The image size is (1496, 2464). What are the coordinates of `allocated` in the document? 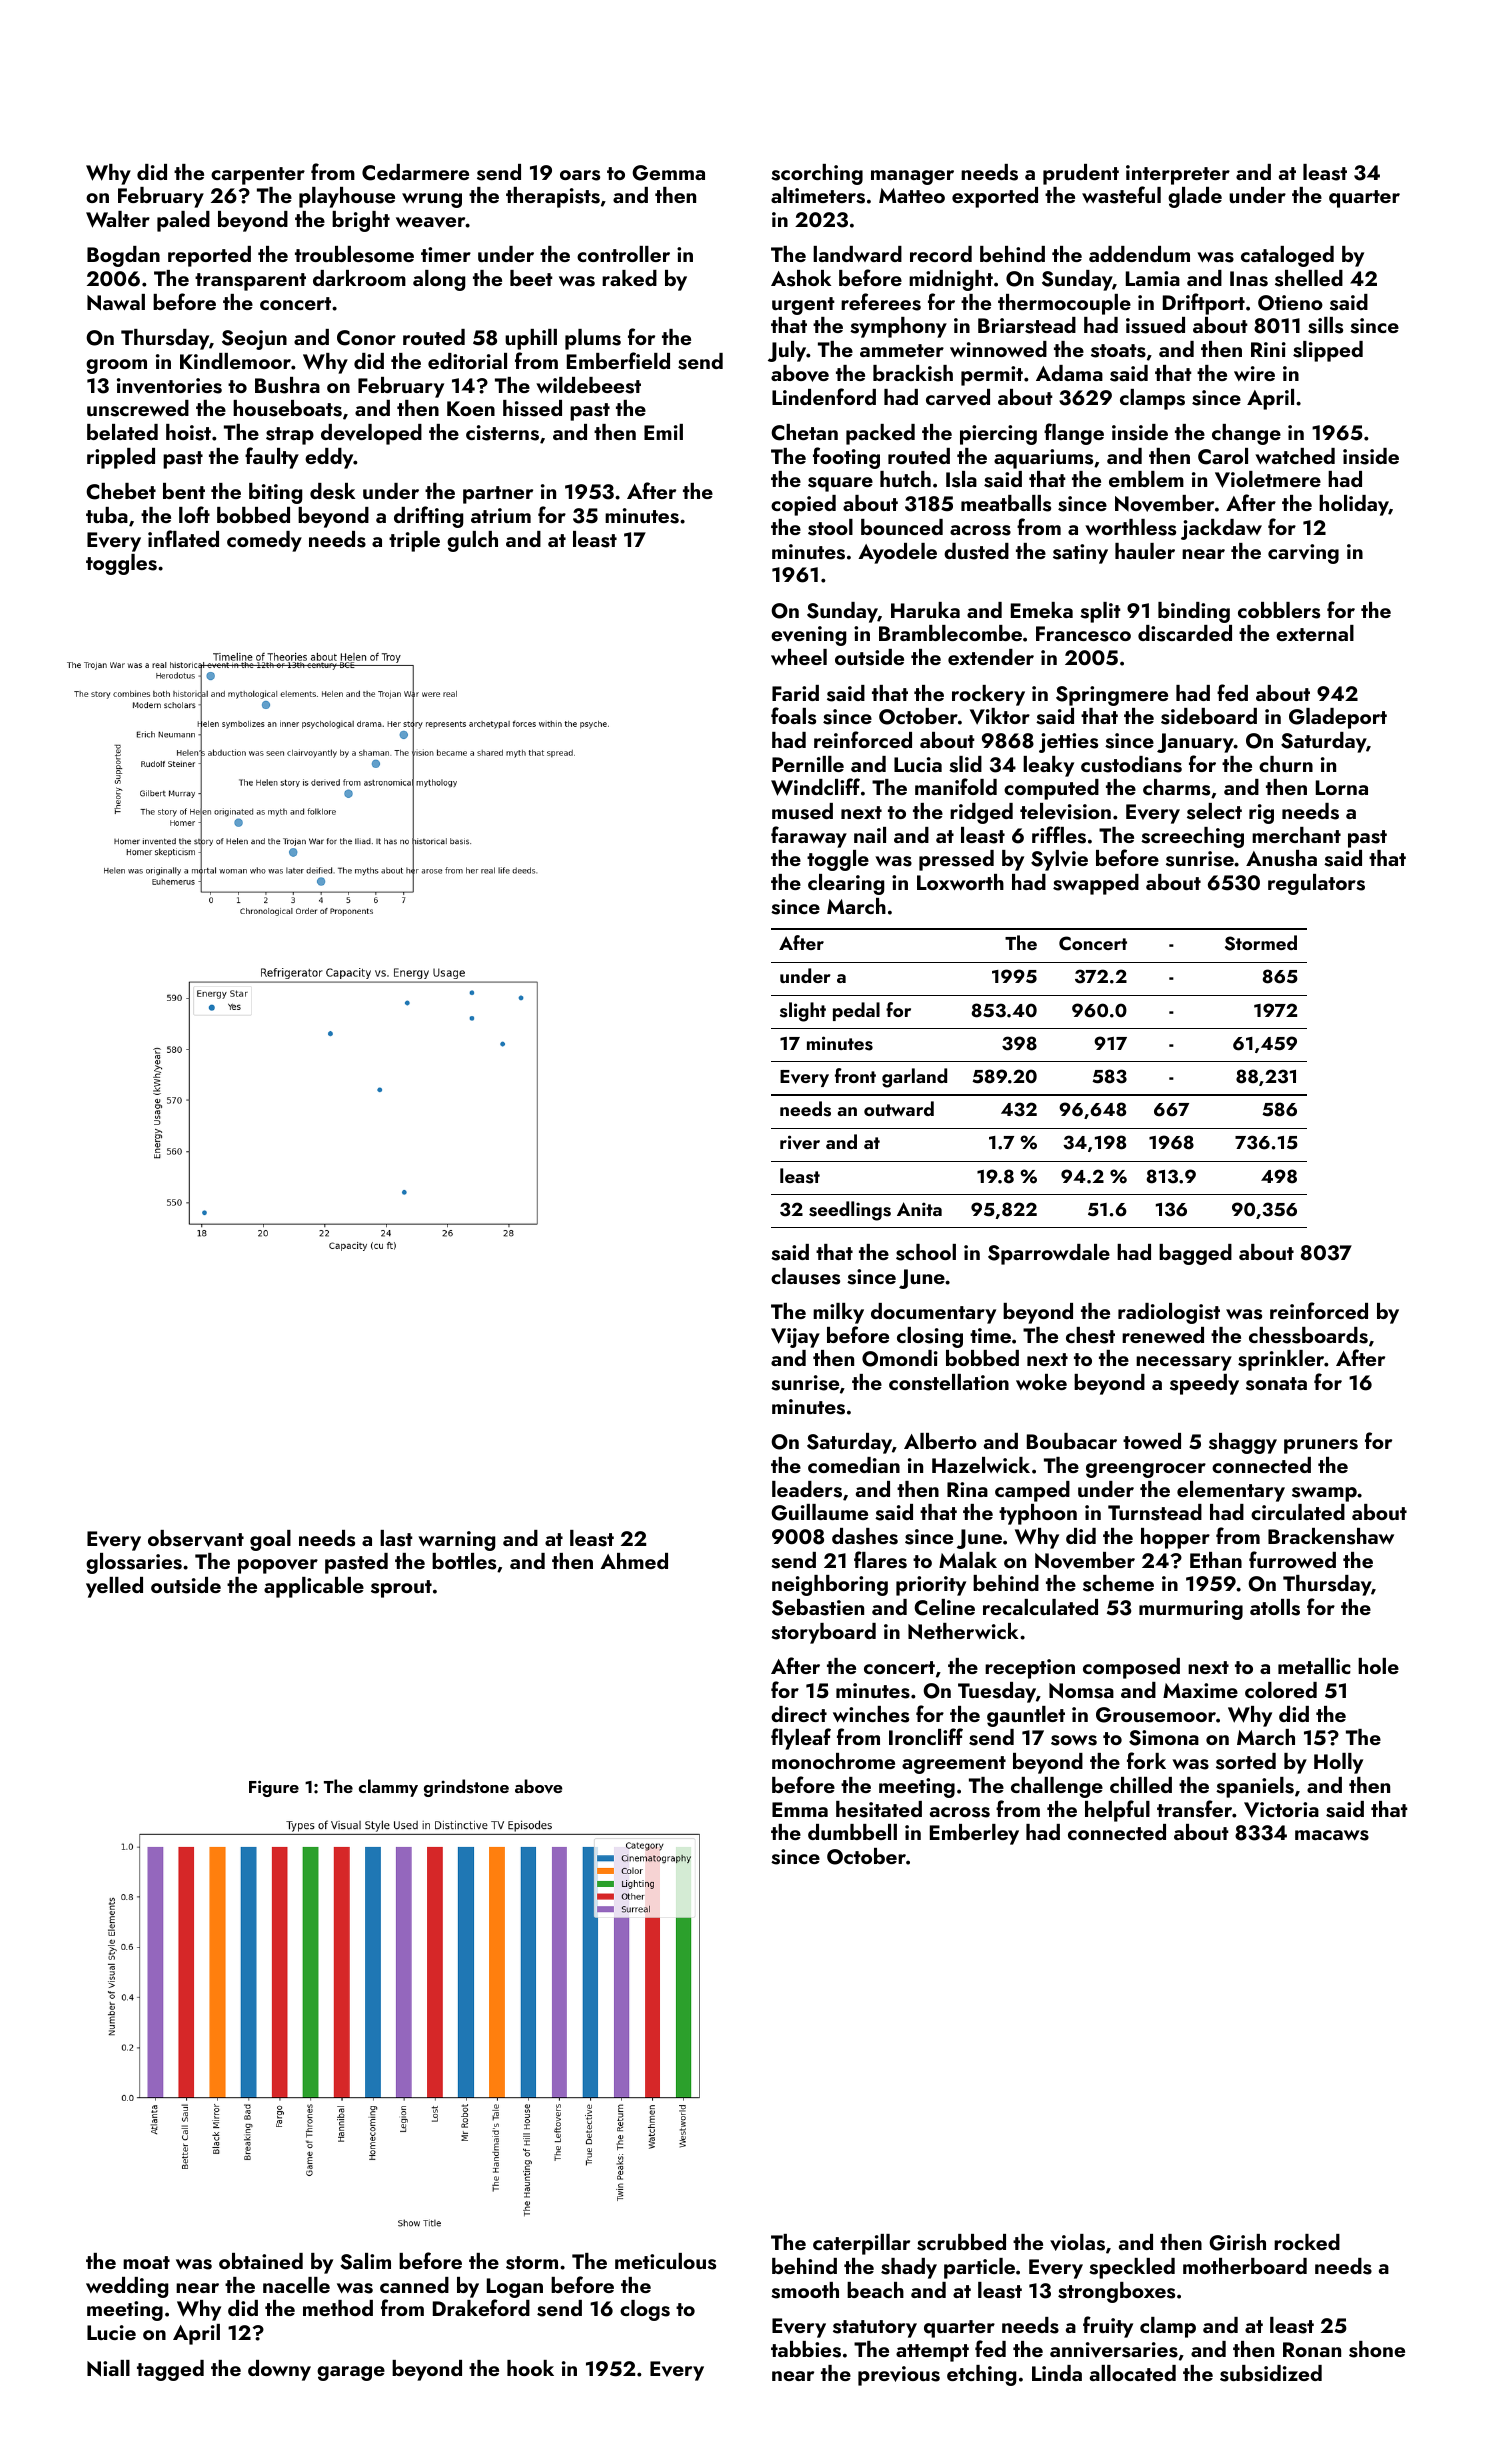 It's located at (1133, 2373).
